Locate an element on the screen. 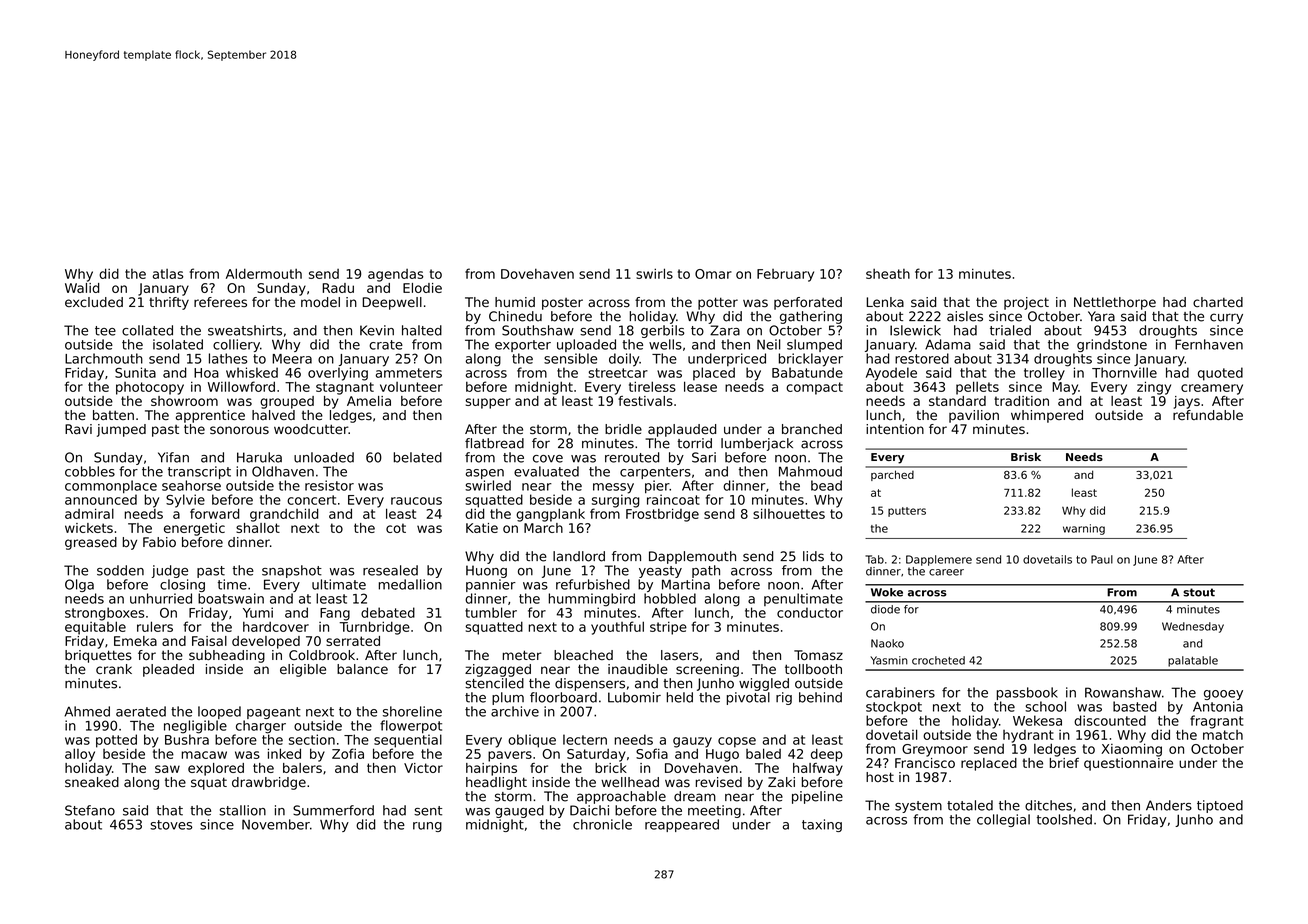  branched is located at coordinates (812, 429).
